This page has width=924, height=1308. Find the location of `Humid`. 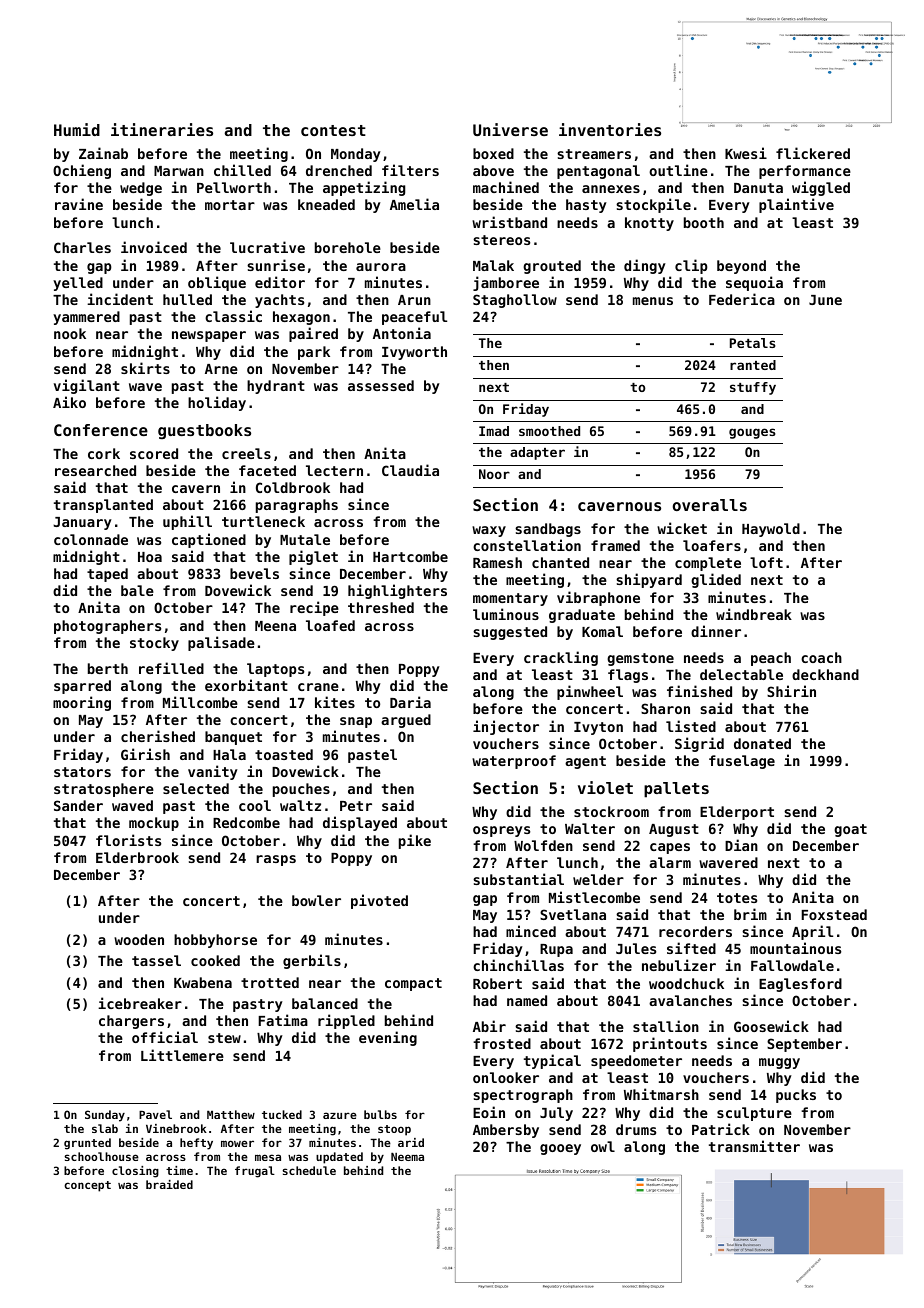

Humid is located at coordinates (77, 129).
